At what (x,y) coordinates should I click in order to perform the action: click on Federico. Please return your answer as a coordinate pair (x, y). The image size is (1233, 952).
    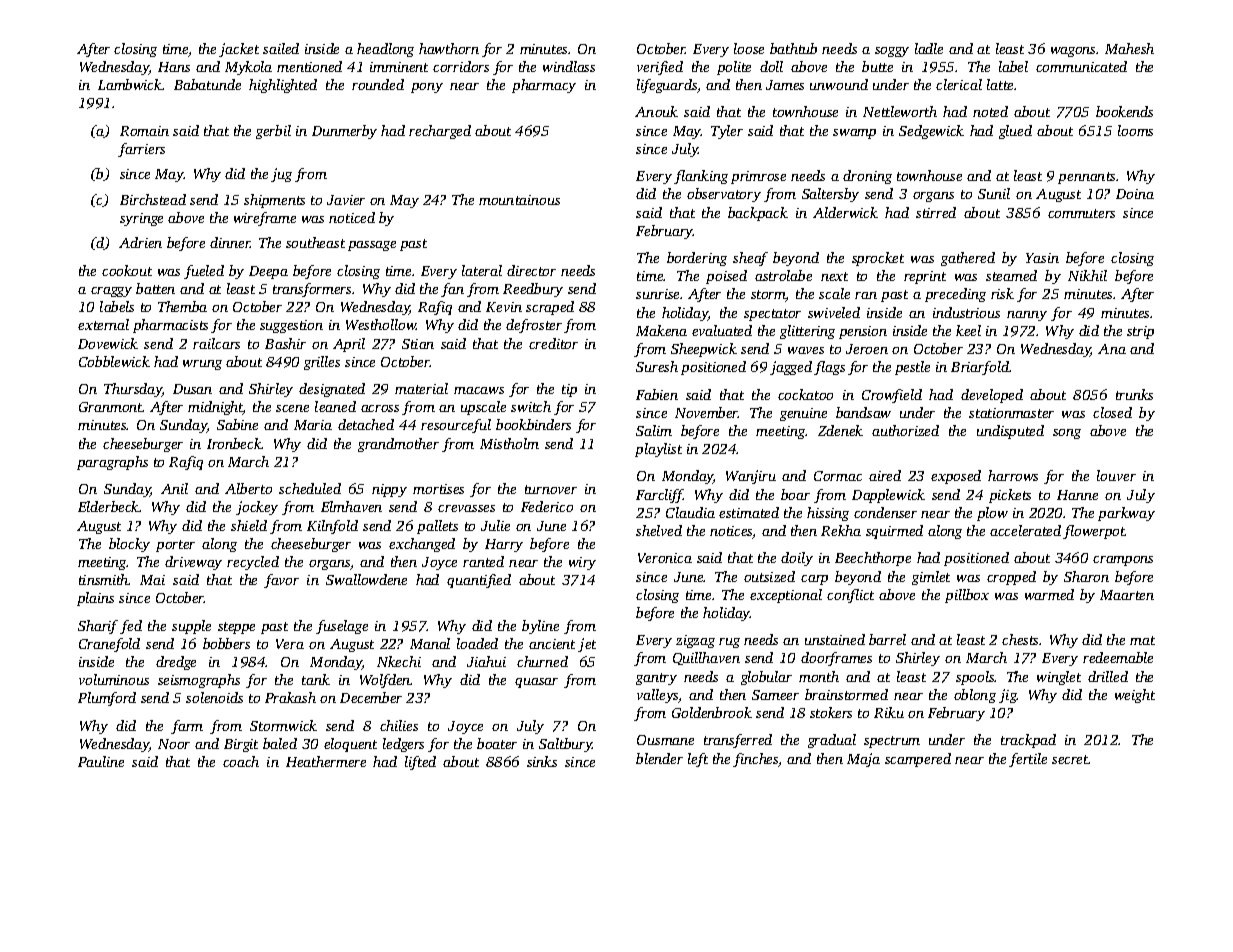
    Looking at the image, I should click on (547, 506).
